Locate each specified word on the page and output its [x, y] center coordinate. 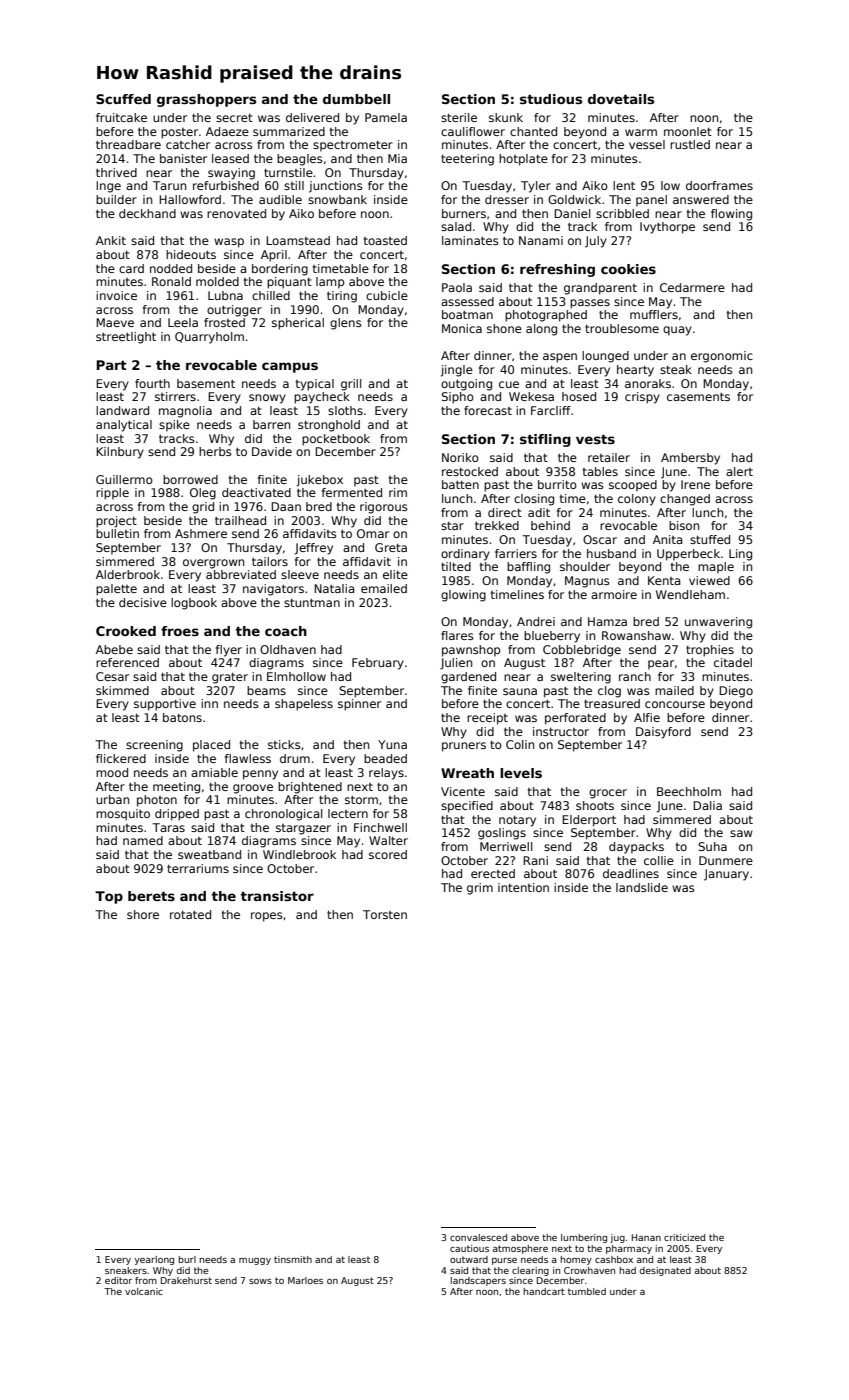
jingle [457, 371]
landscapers [478, 1281]
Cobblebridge [582, 651]
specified [467, 807]
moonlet [688, 131]
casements [698, 397]
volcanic [144, 1291]
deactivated [256, 492]
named [143, 840]
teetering [467, 160]
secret [234, 117]
